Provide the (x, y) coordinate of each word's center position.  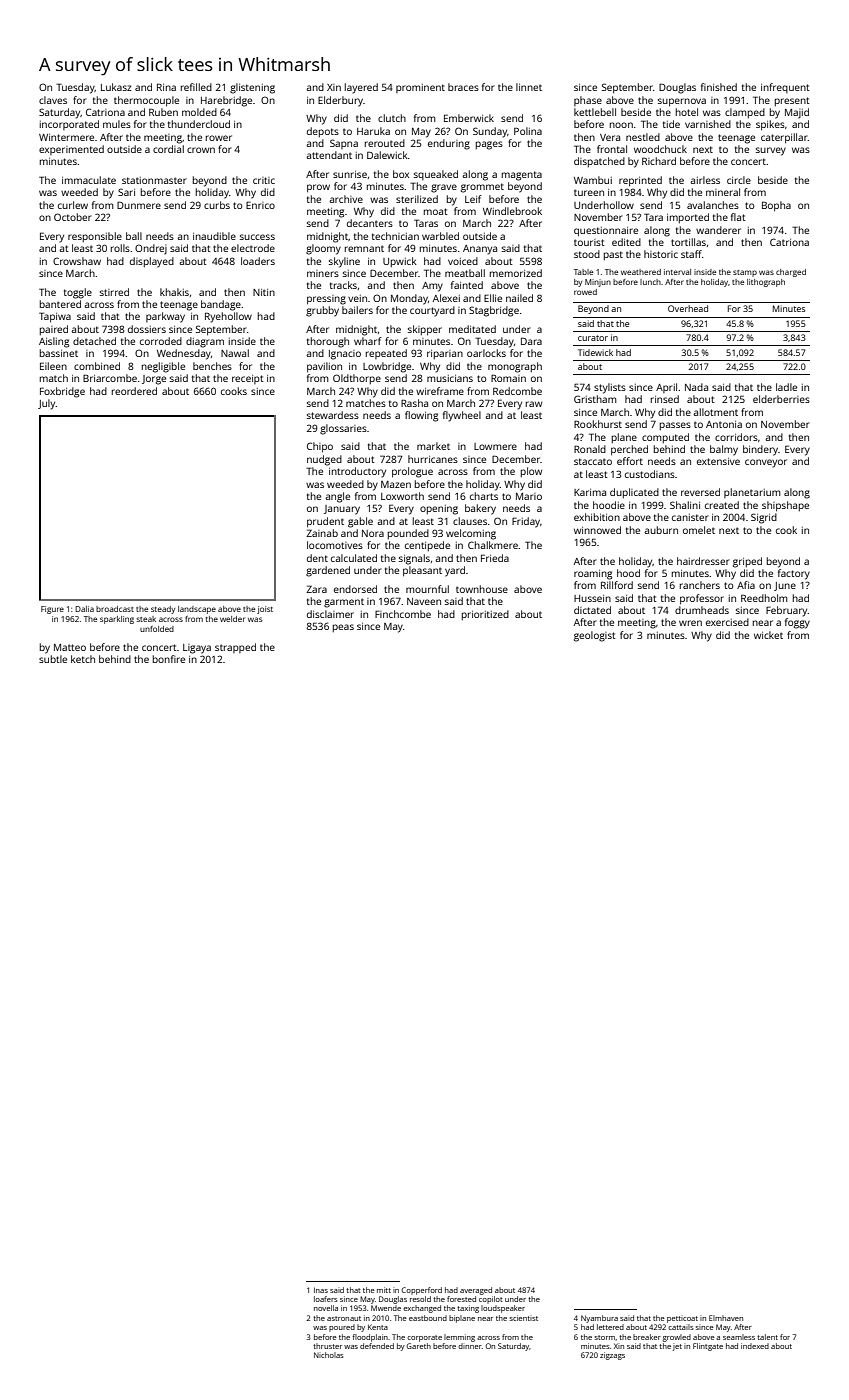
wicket (768, 635)
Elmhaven (726, 1318)
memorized (516, 273)
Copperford (421, 1291)
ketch (83, 659)
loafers (326, 1299)
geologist (595, 636)
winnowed (597, 530)
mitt (384, 1290)
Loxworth (402, 496)
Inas (321, 1290)
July (47, 404)
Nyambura (599, 1319)
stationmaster (154, 180)
